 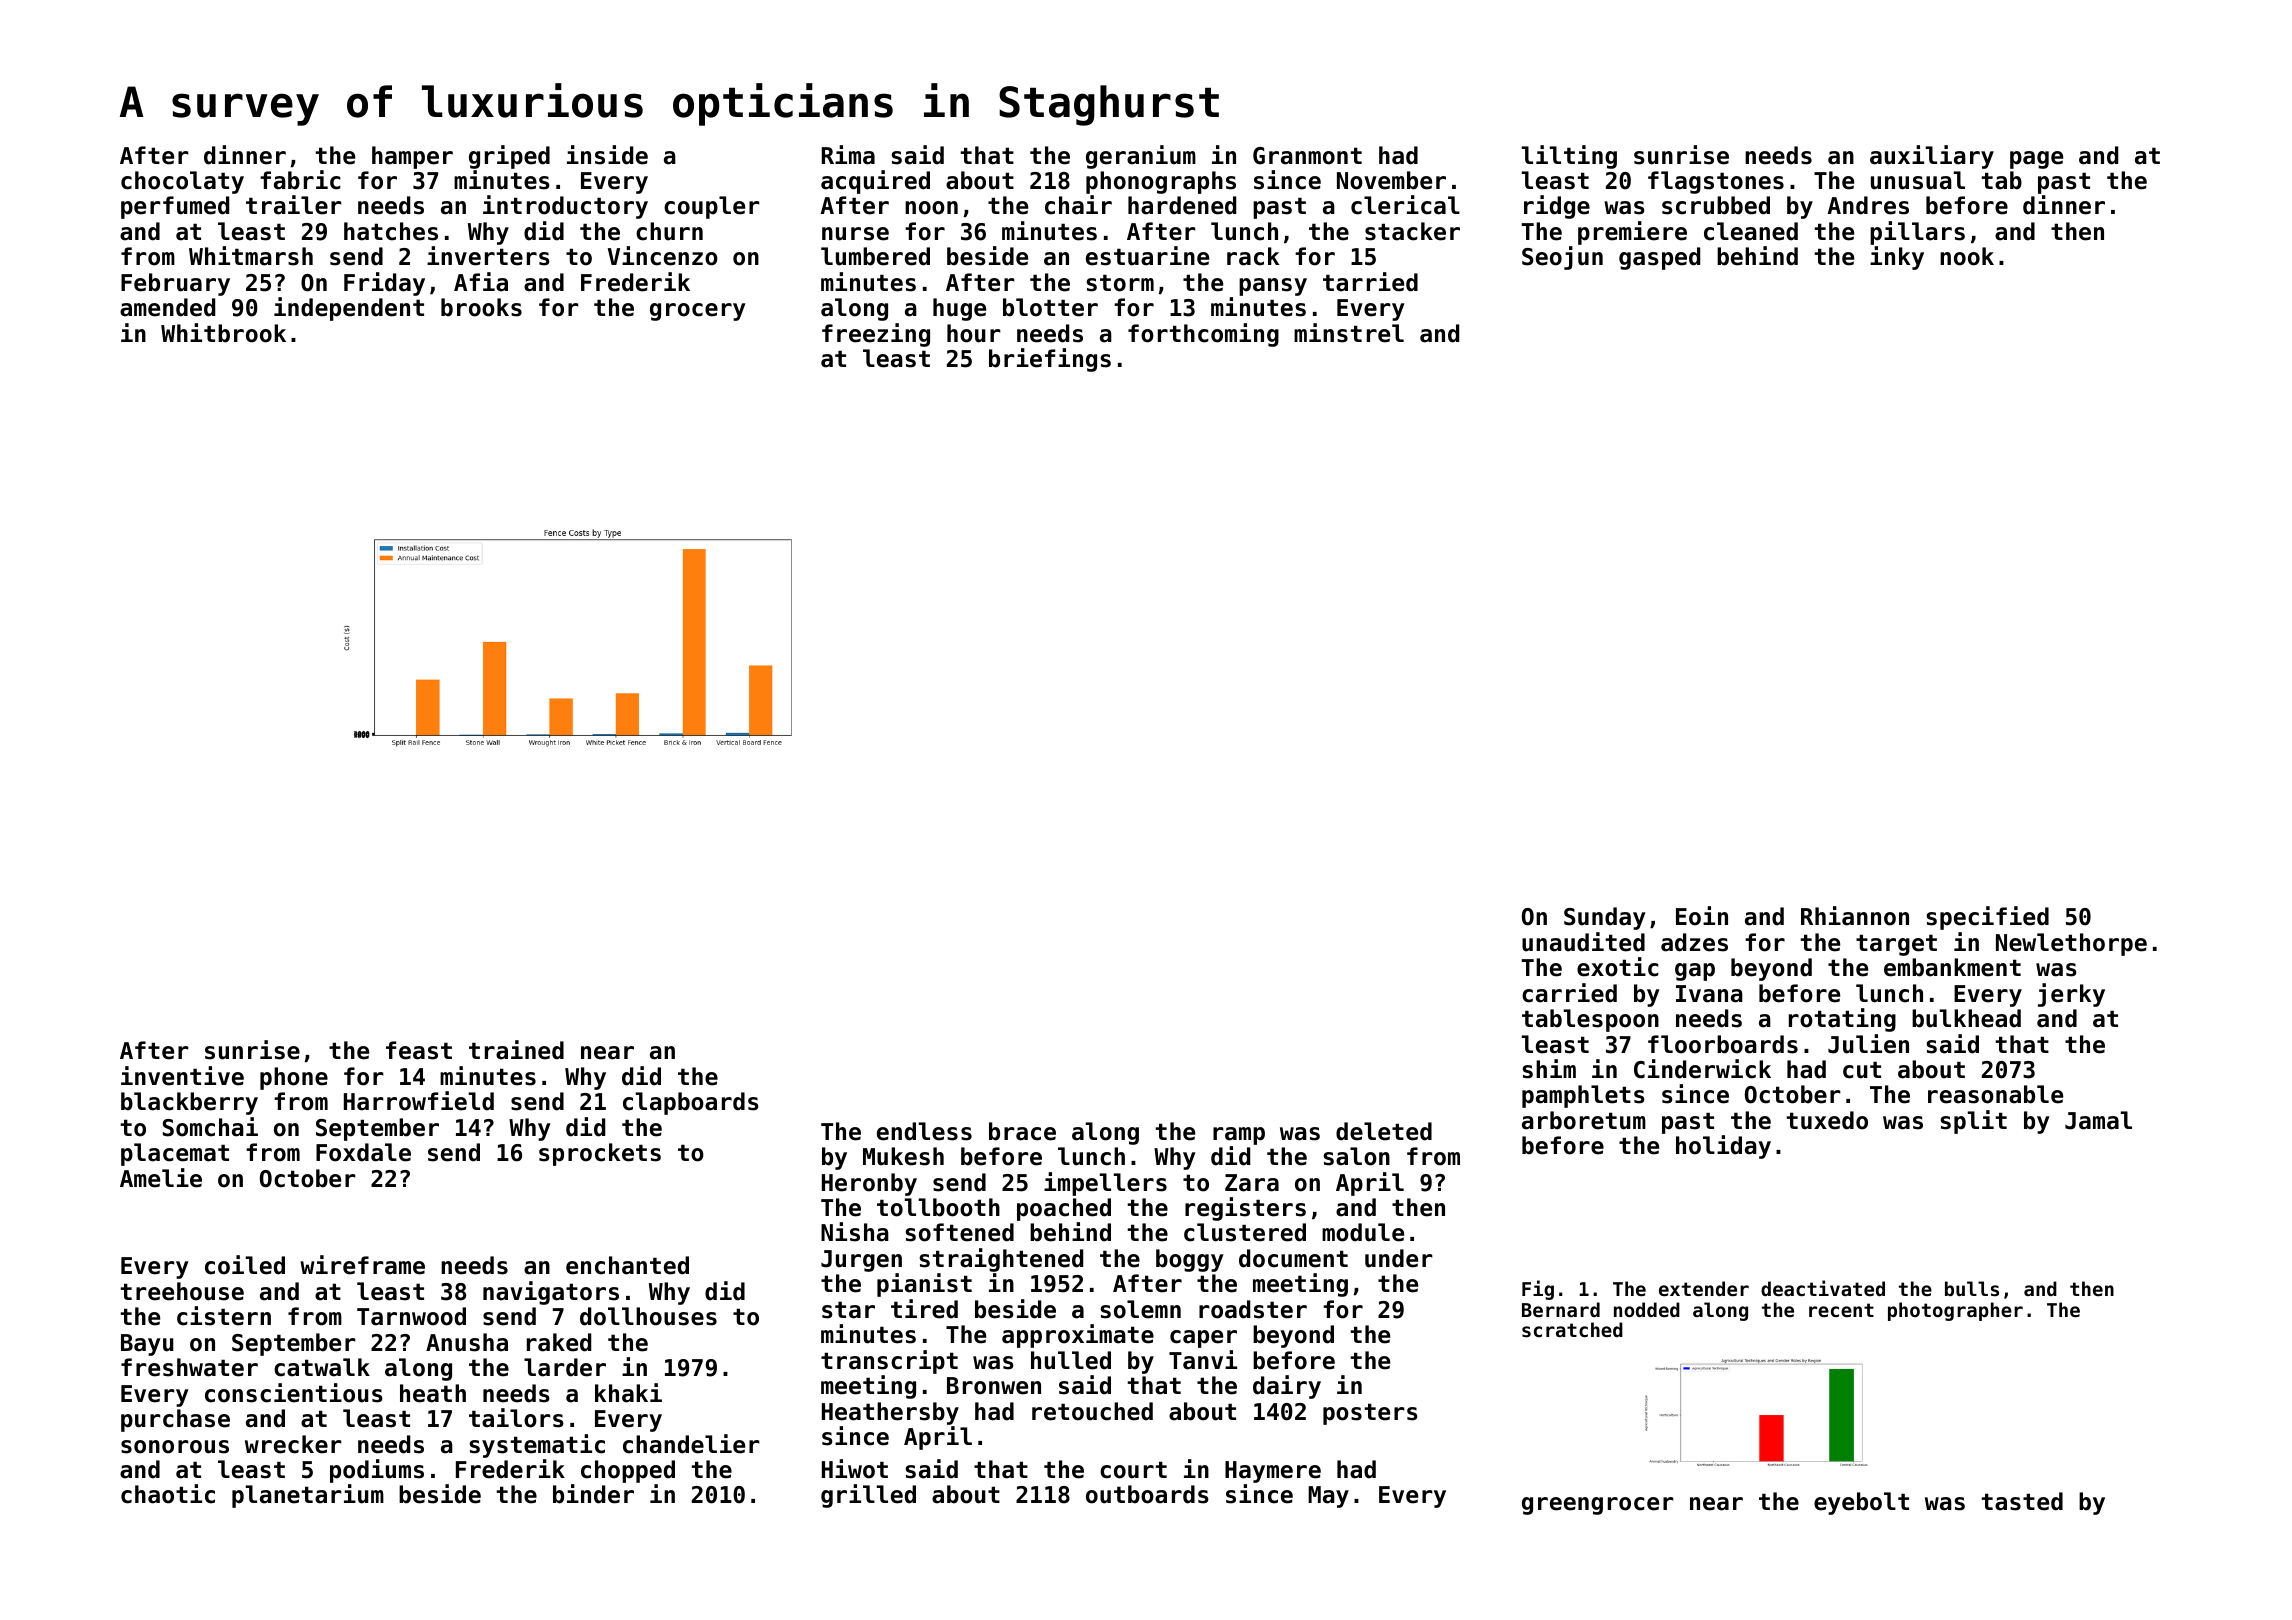 What do you see at coordinates (1412, 231) in the screenshot?
I see `stacker` at bounding box center [1412, 231].
